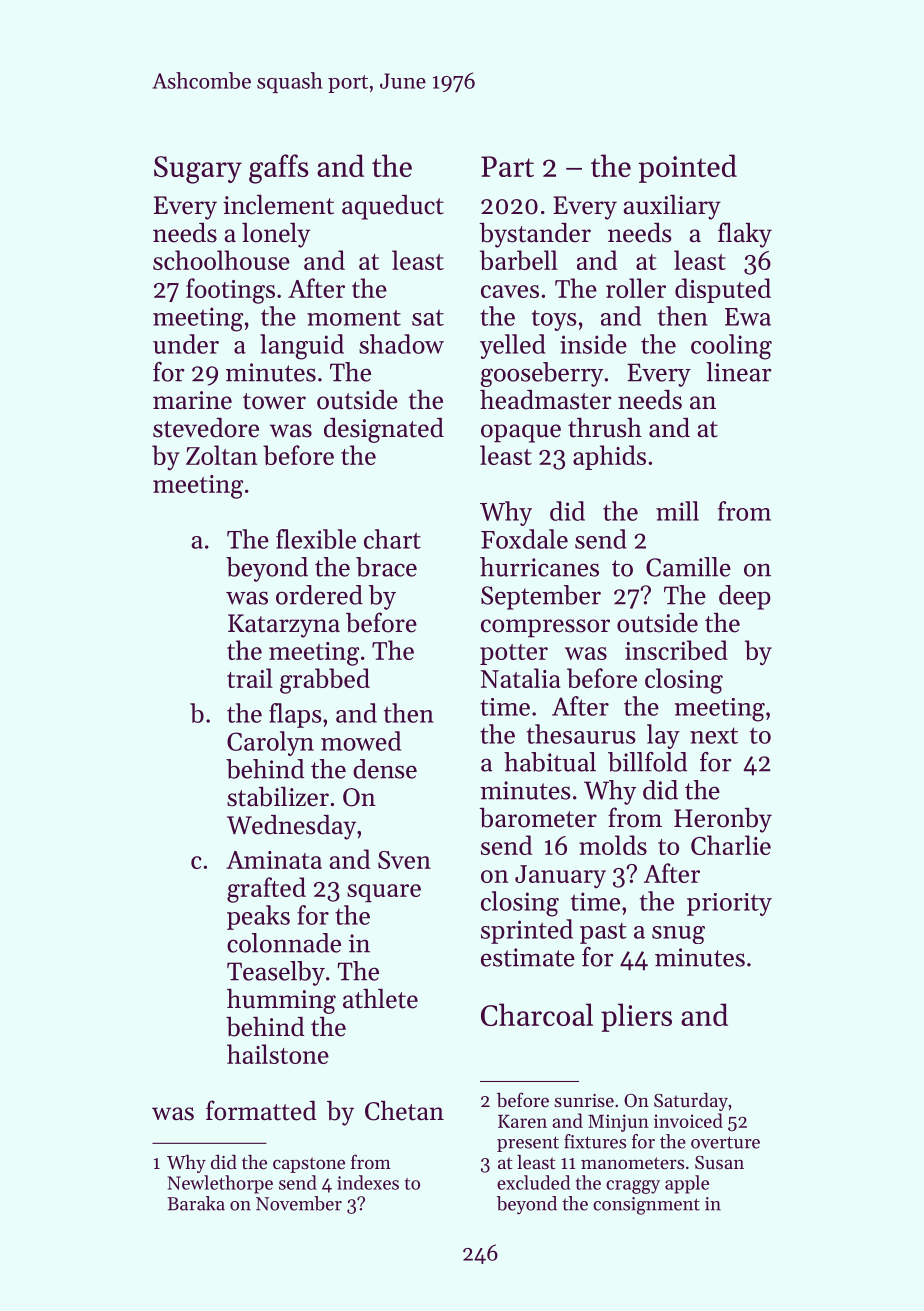 Image resolution: width=924 pixels, height=1311 pixels. What do you see at coordinates (539, 567) in the screenshot?
I see `hurricanes` at bounding box center [539, 567].
